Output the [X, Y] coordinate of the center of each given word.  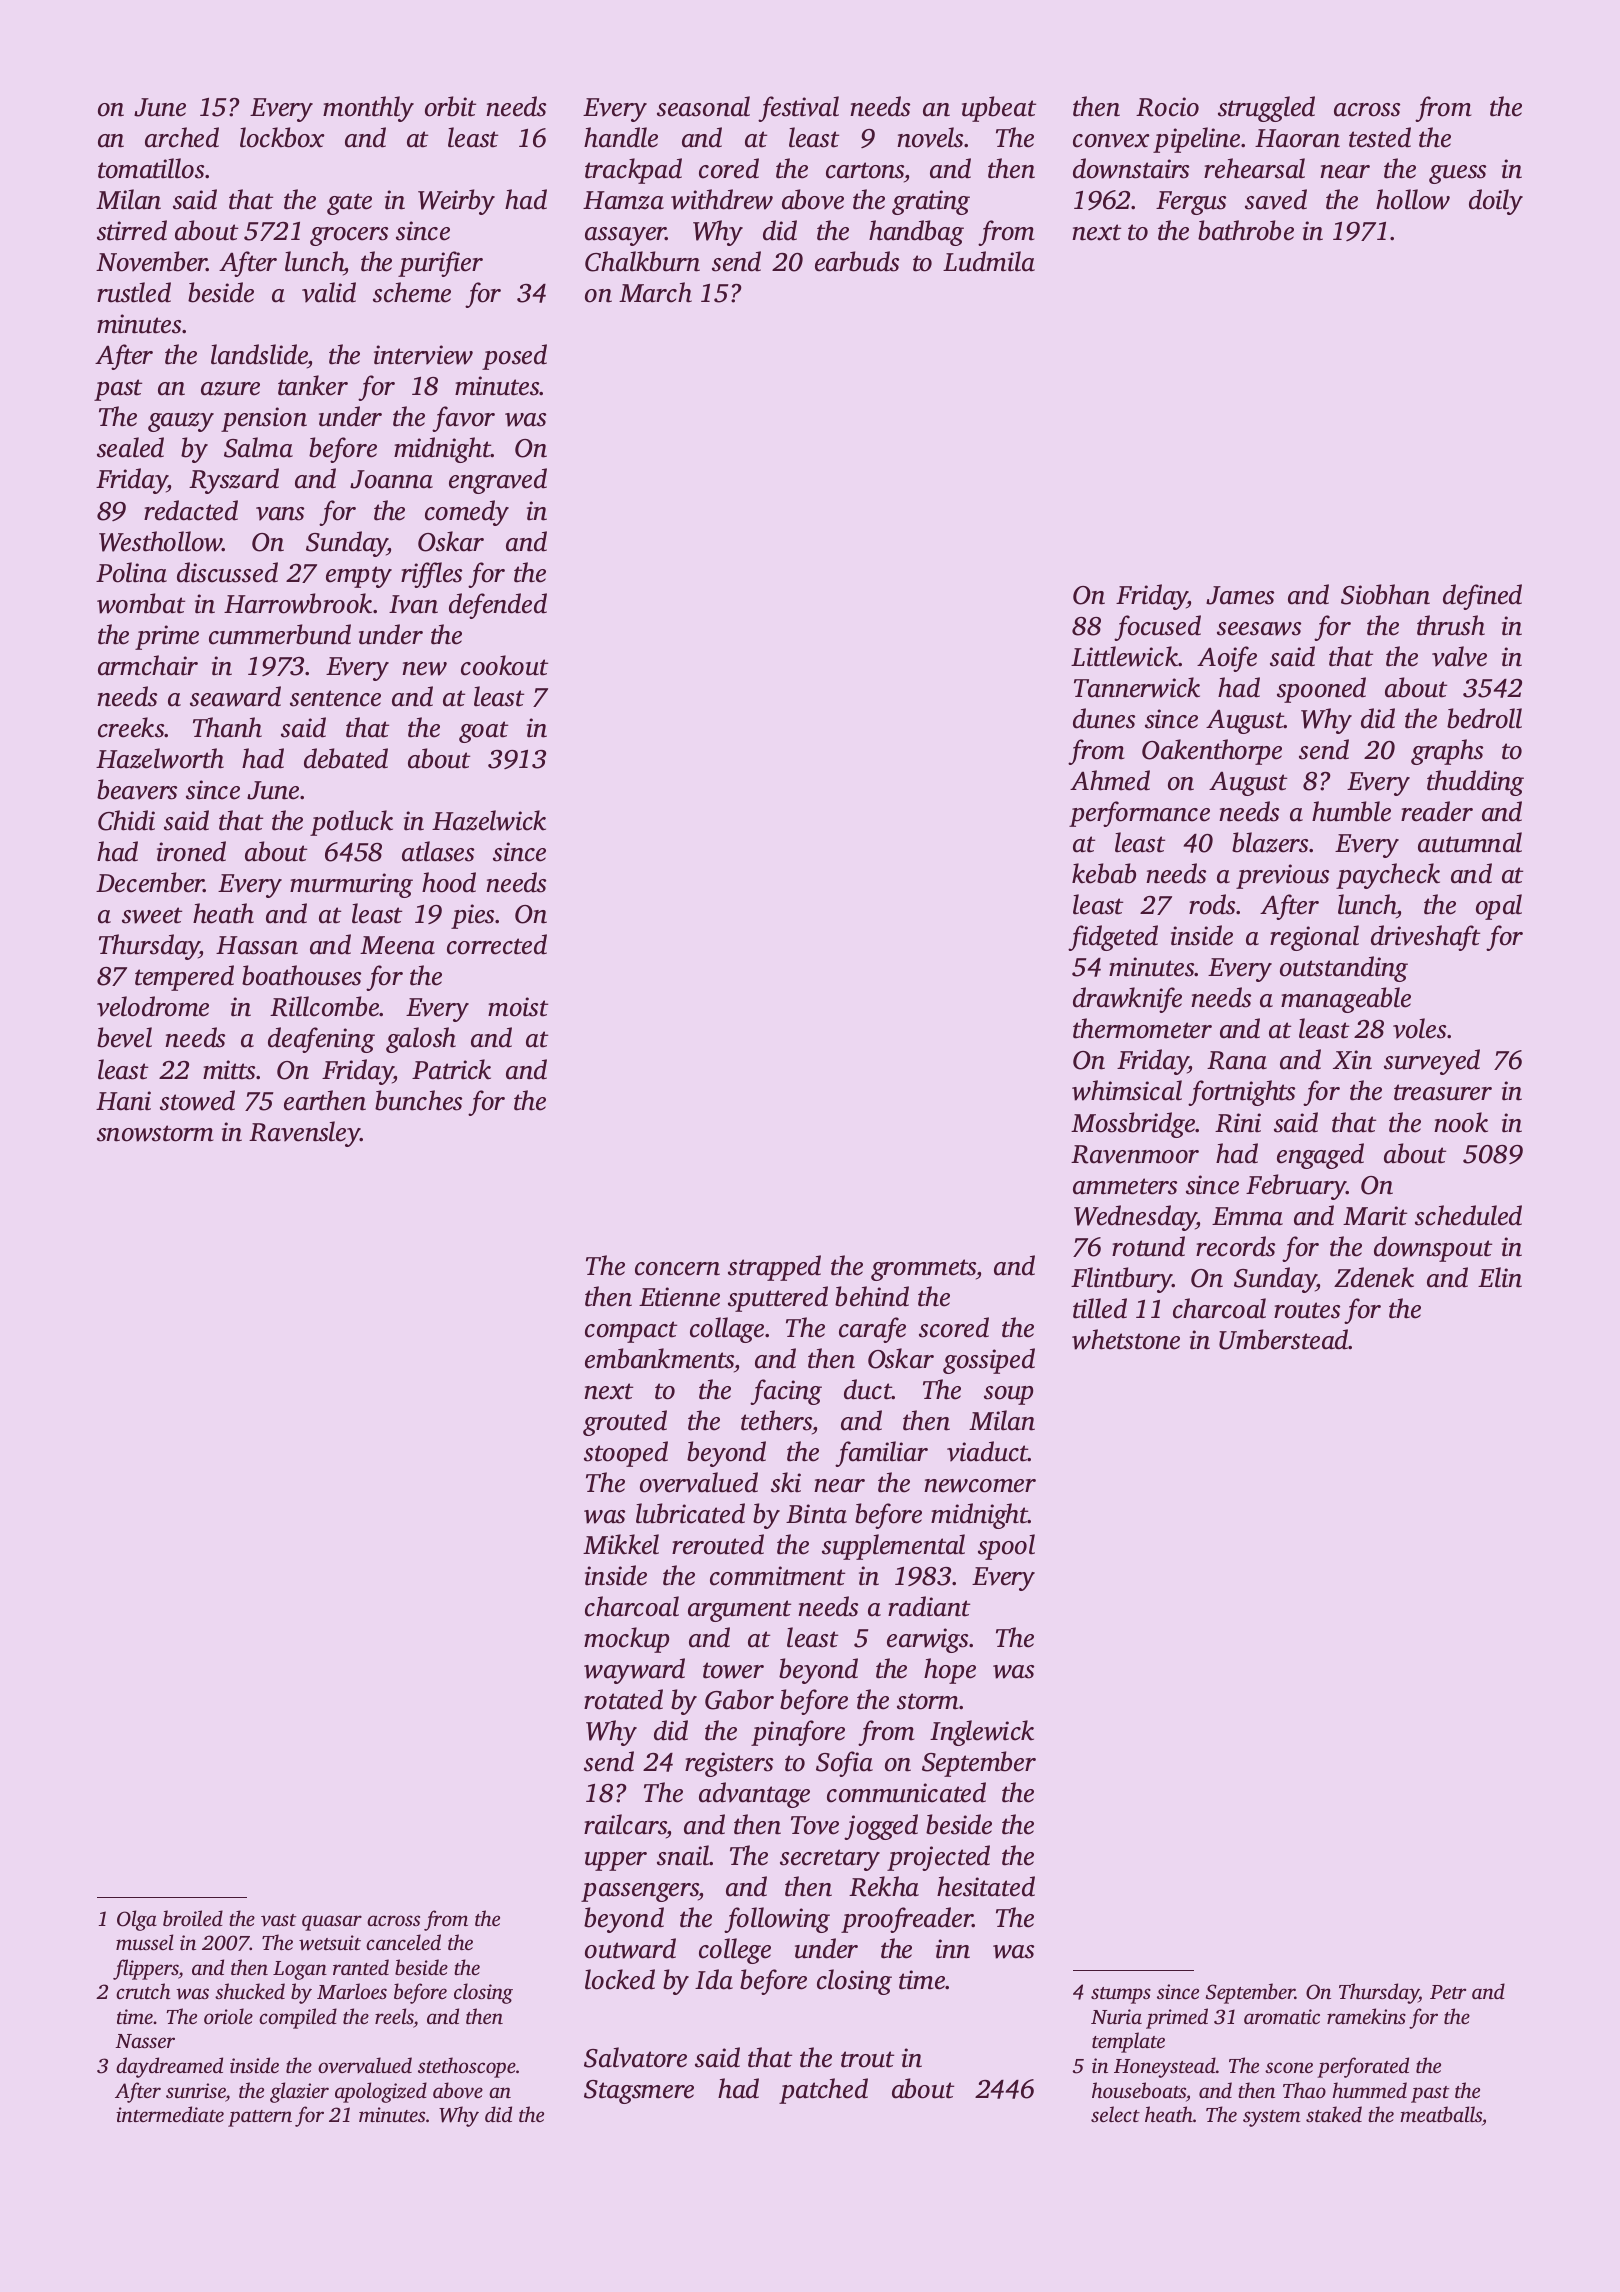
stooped [626, 1454]
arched [182, 137]
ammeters [1125, 1186]
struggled [1266, 109]
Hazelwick [489, 820]
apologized [381, 2092]
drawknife [1127, 1000]
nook [1461, 1122]
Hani [123, 1101]
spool [1006, 1547]
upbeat [999, 109]
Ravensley [305, 1134]
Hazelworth [160, 758]
